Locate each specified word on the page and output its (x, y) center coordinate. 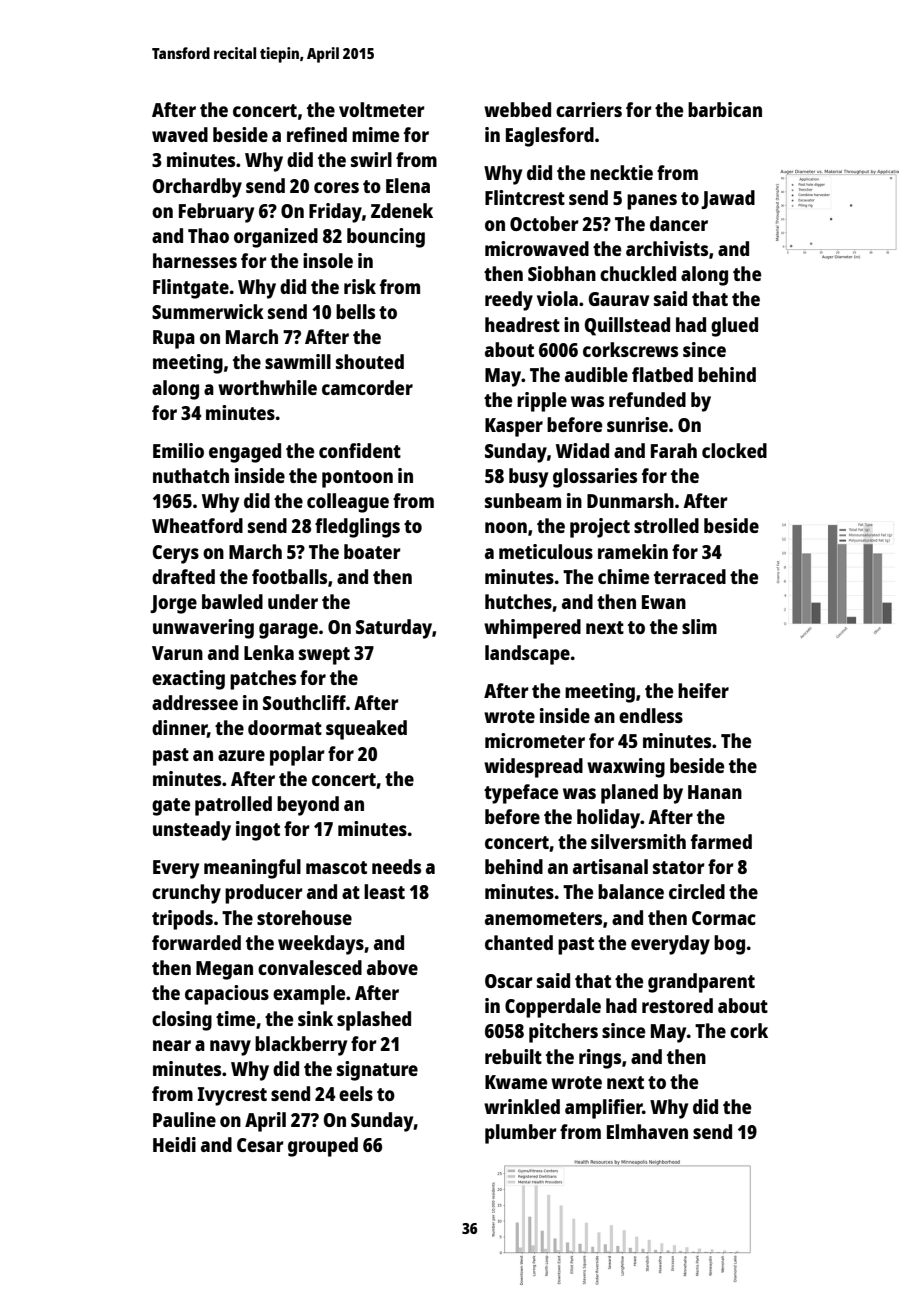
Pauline (184, 1119)
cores (336, 187)
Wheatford (197, 525)
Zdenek (402, 210)
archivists (667, 248)
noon (506, 527)
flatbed (662, 374)
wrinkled (522, 1106)
